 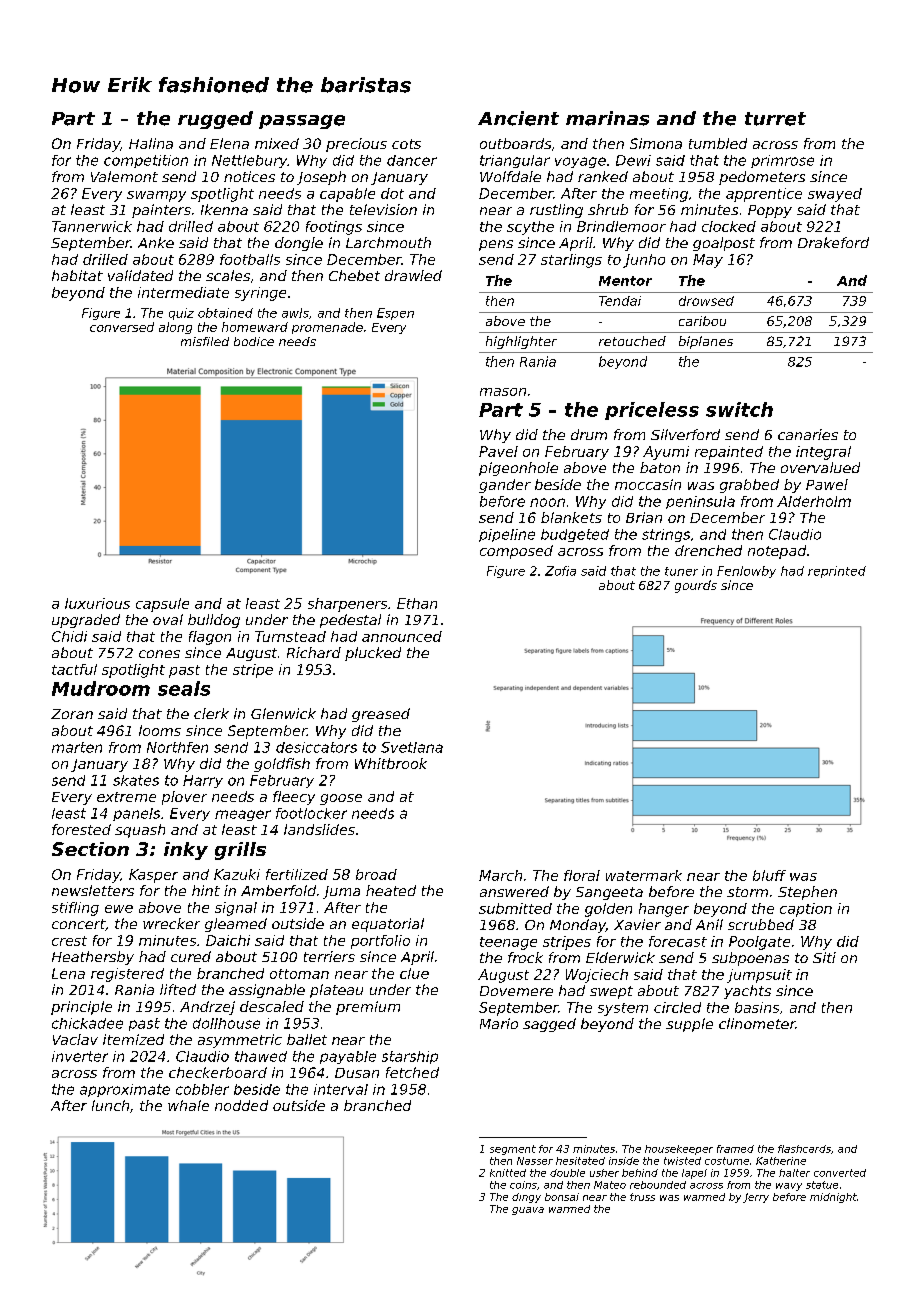 What do you see at coordinates (162, 605) in the page?
I see `capsule` at bounding box center [162, 605].
